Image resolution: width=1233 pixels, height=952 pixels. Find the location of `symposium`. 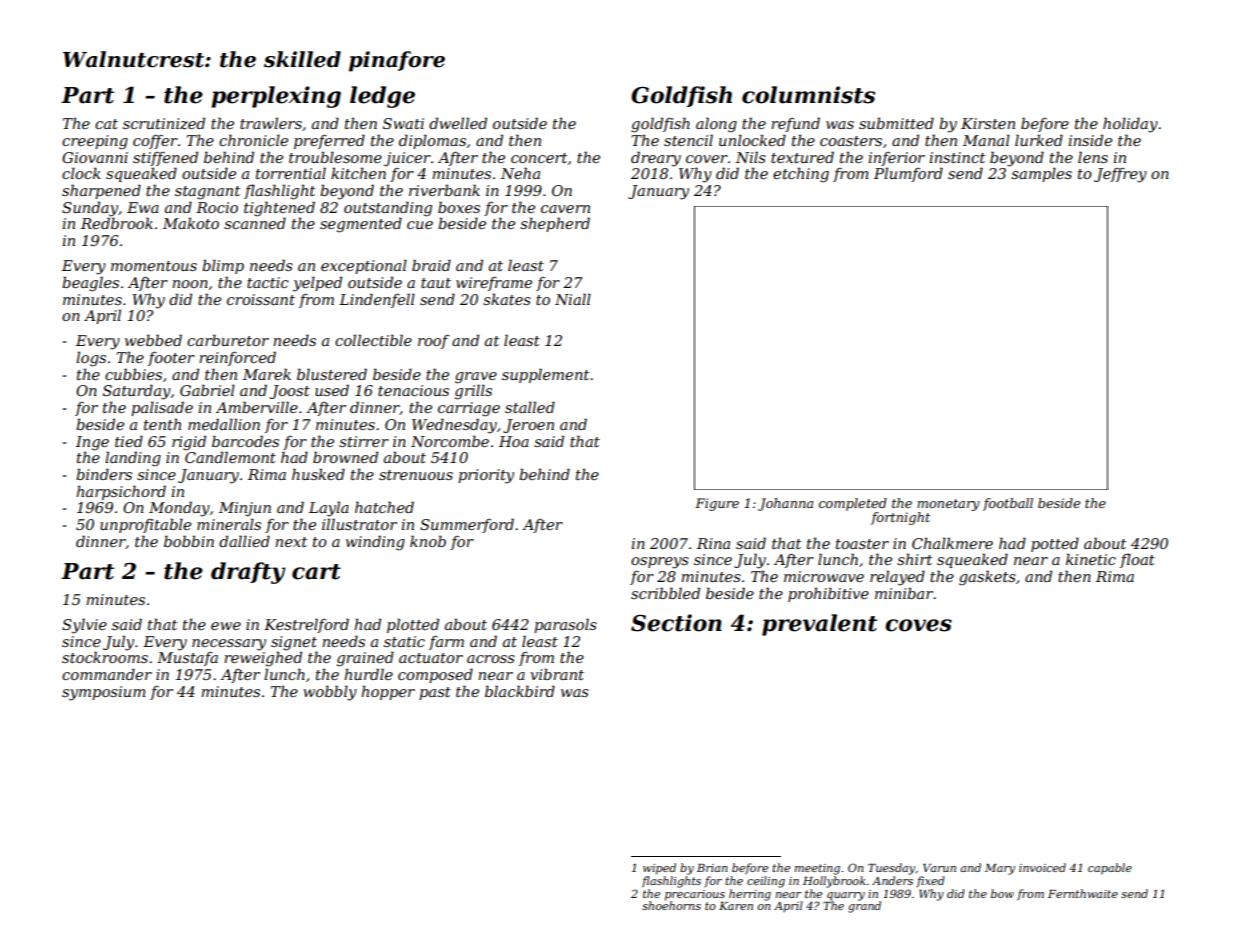

symposium is located at coordinates (104, 693).
